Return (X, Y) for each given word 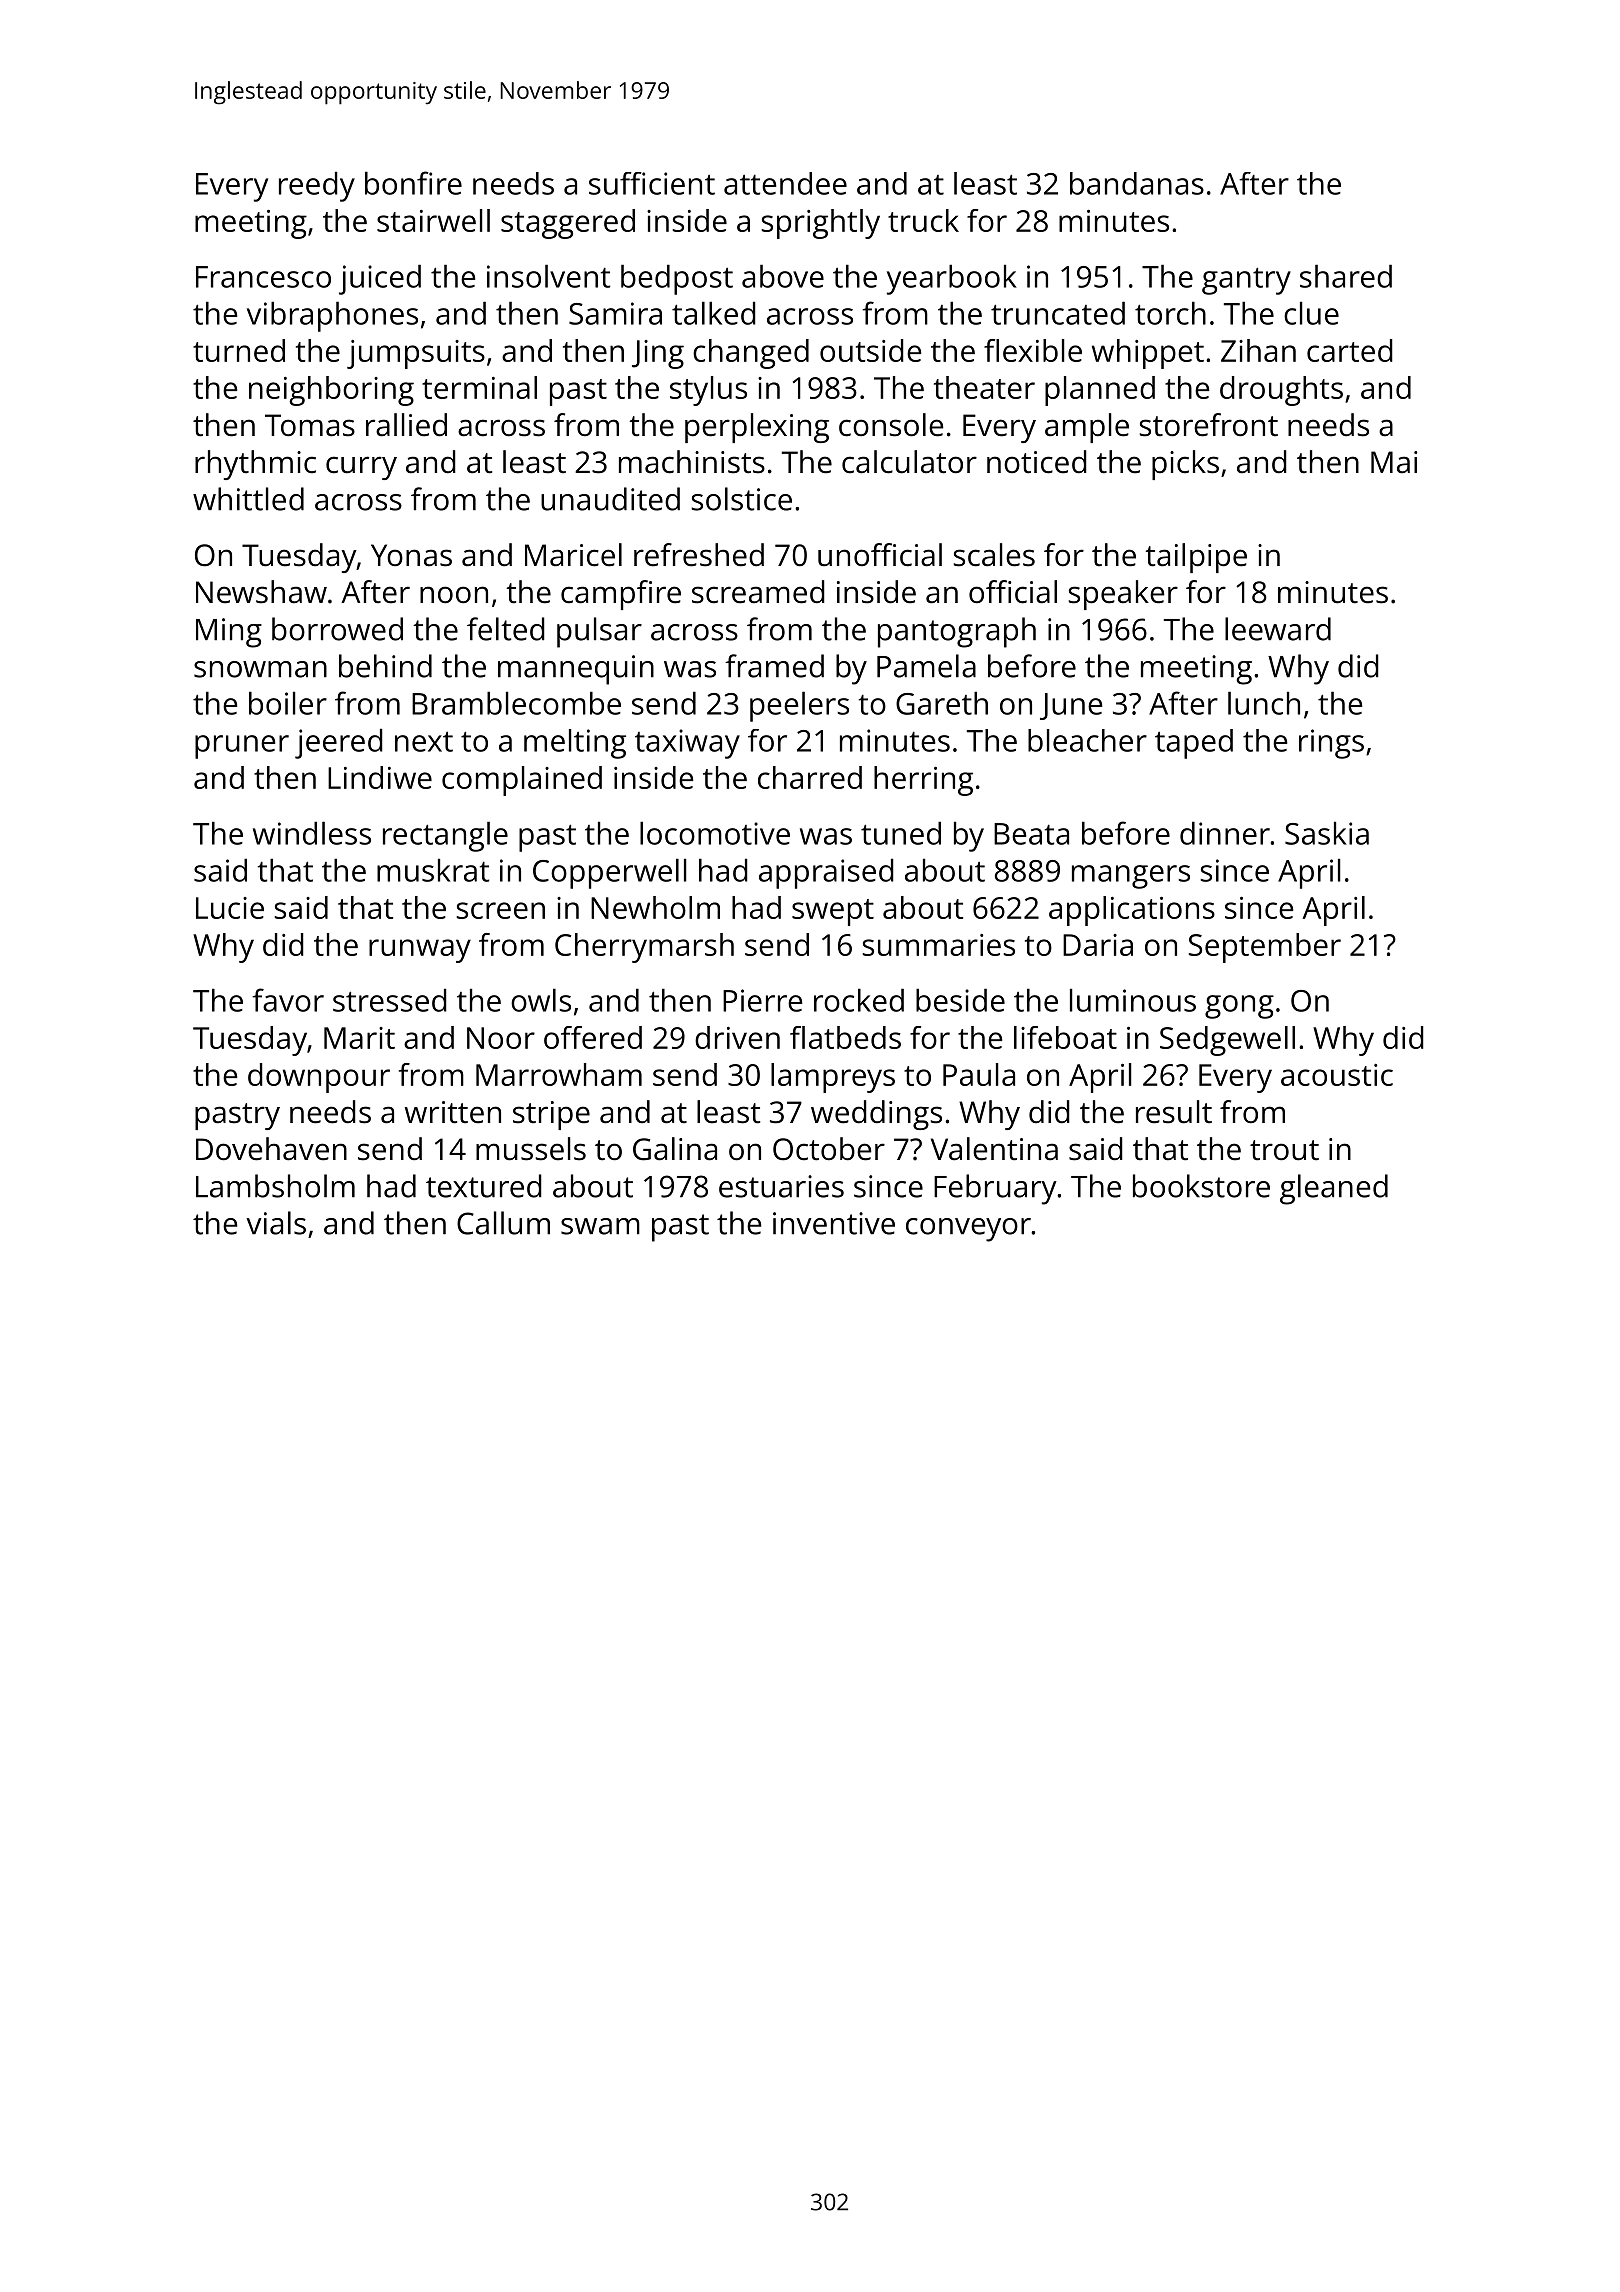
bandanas (1137, 183)
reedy (317, 186)
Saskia (1327, 833)
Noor (501, 1038)
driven (737, 1037)
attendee (785, 183)
